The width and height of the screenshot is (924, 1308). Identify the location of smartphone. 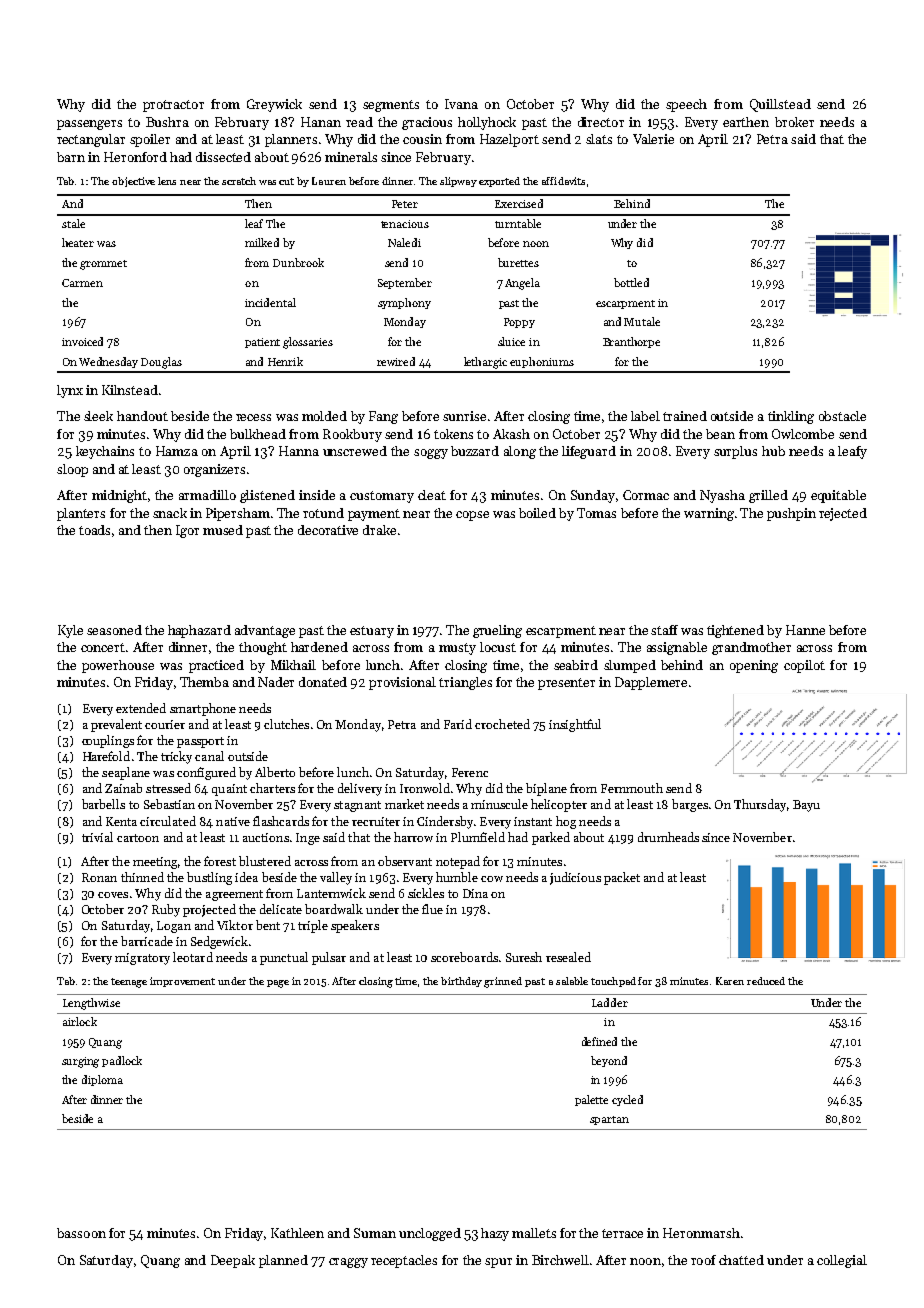
(203, 709).
